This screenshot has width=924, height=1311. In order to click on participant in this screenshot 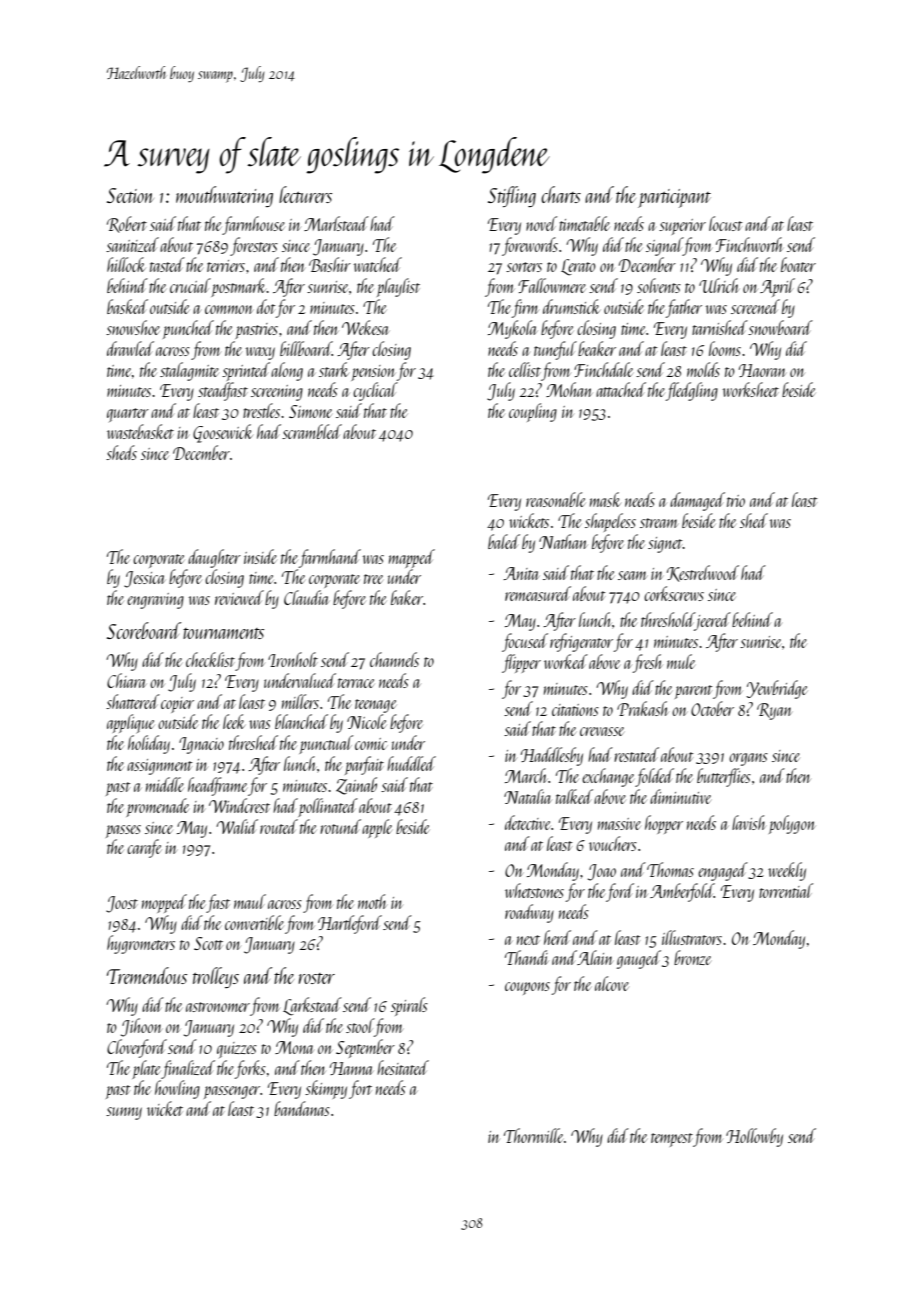, I will do `click(674, 198)`.
